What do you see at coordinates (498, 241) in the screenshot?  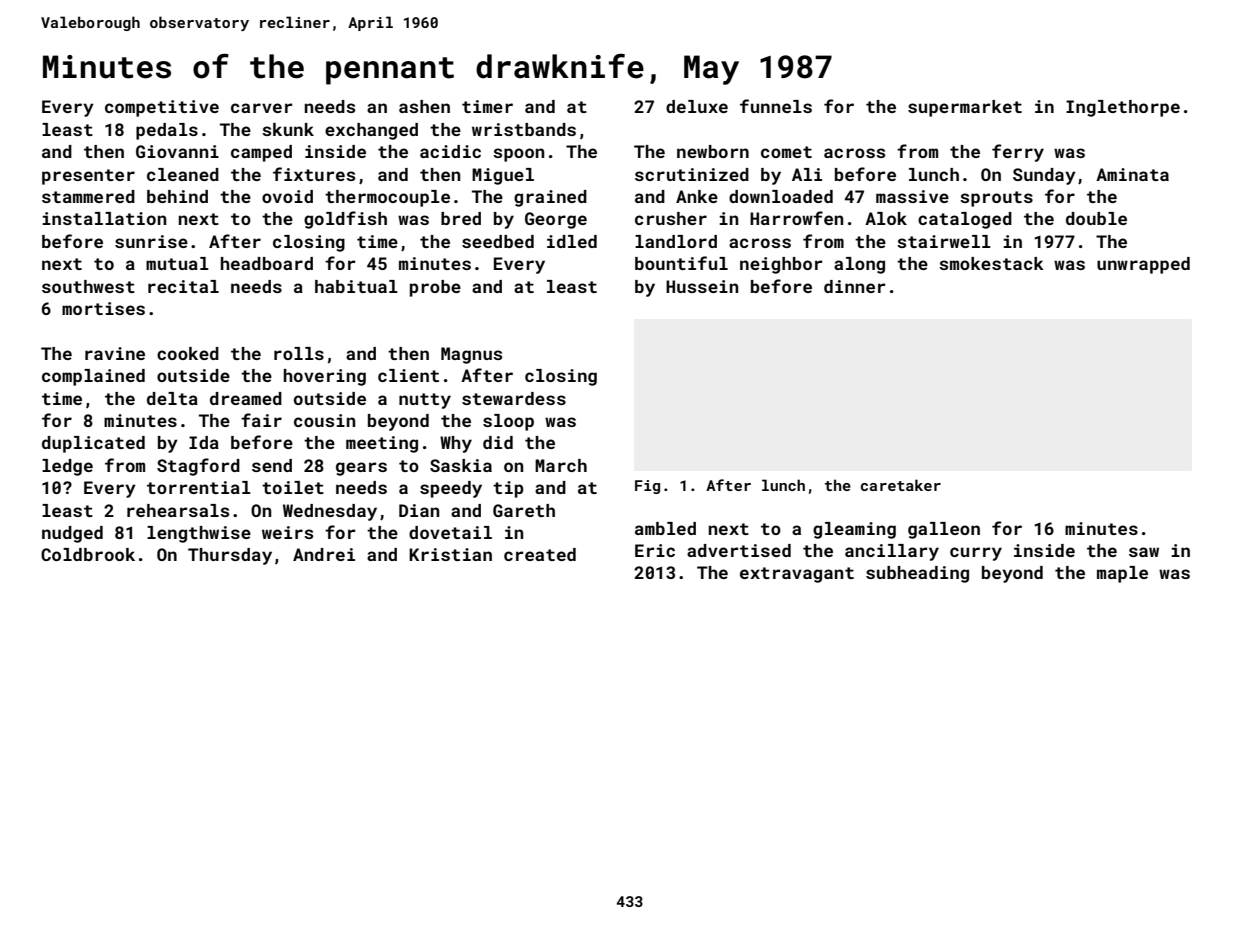 I see `seedbed` at bounding box center [498, 241].
